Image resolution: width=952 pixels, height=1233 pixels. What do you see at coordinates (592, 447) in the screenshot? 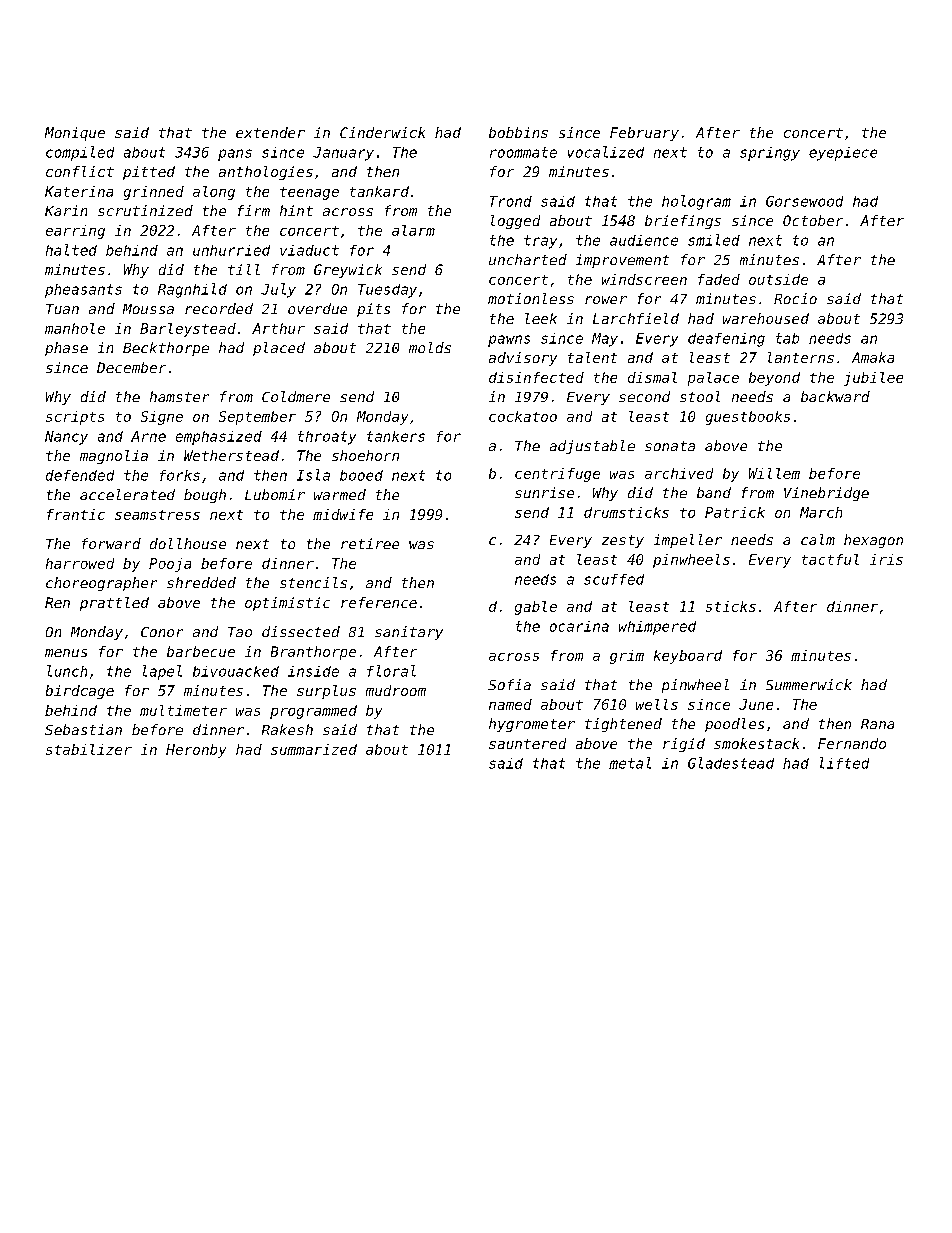
I see `adjustable` at bounding box center [592, 447].
